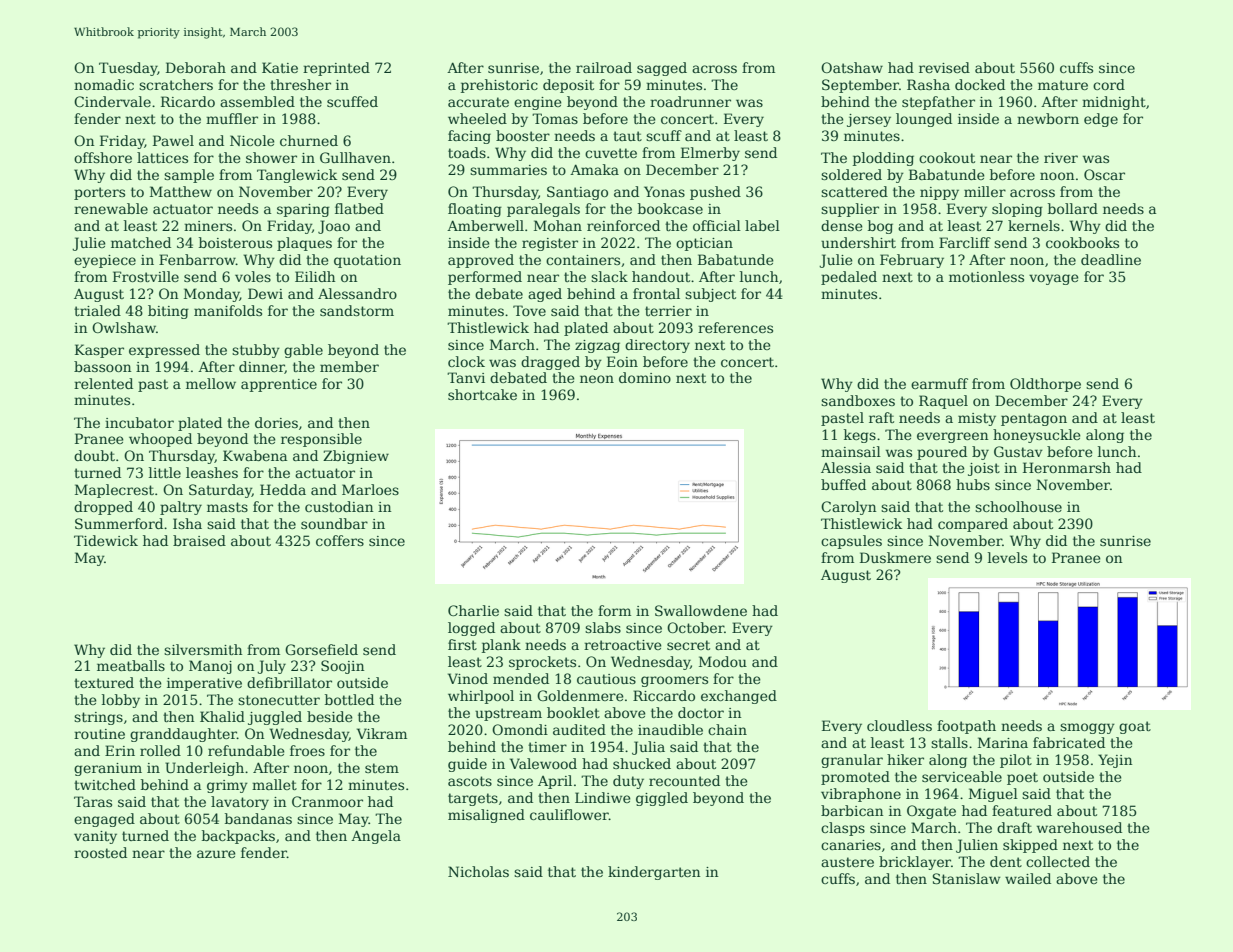 Image resolution: width=1233 pixels, height=952 pixels. I want to click on reprinted, so click(336, 69).
